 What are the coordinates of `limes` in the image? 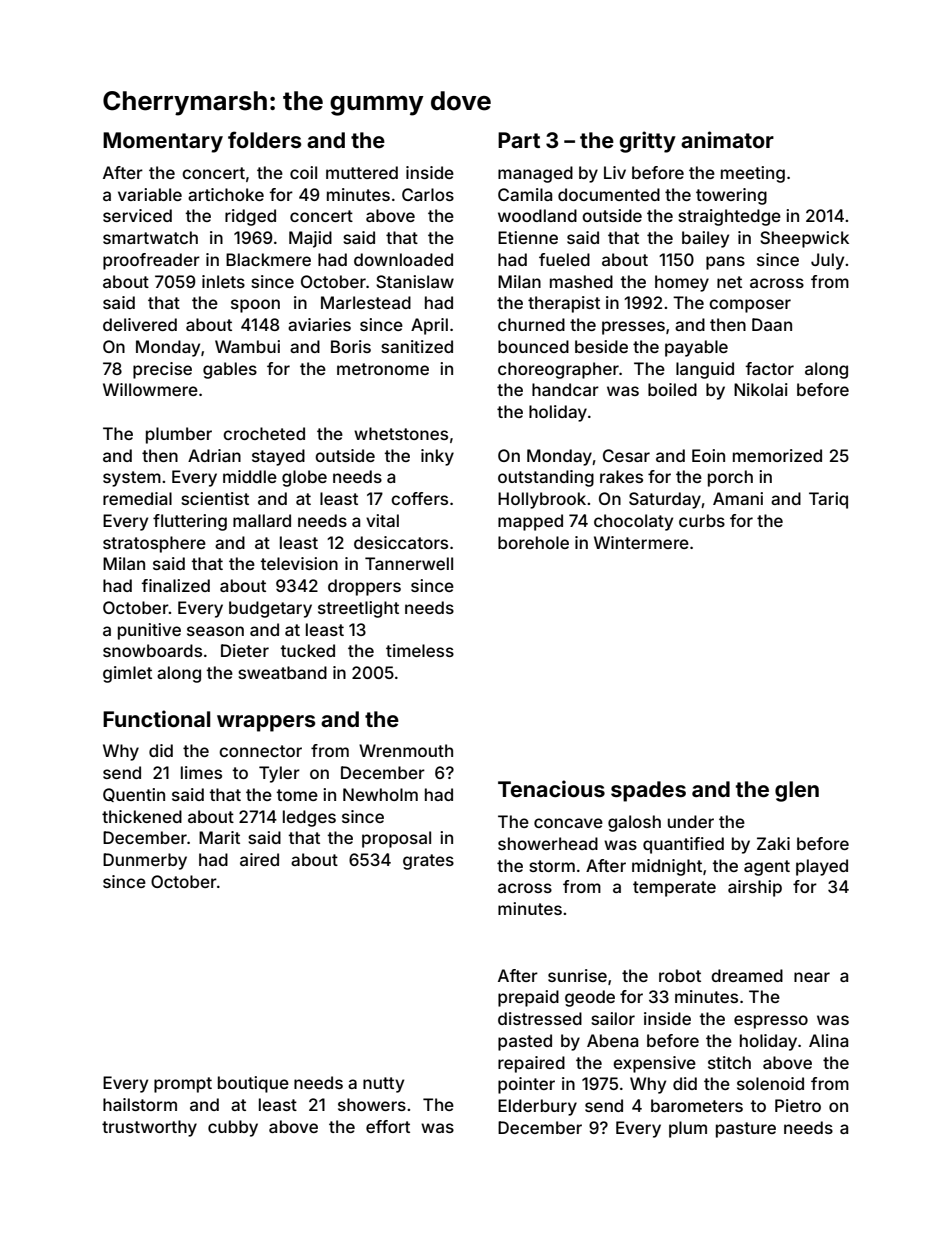 It's located at (201, 772).
